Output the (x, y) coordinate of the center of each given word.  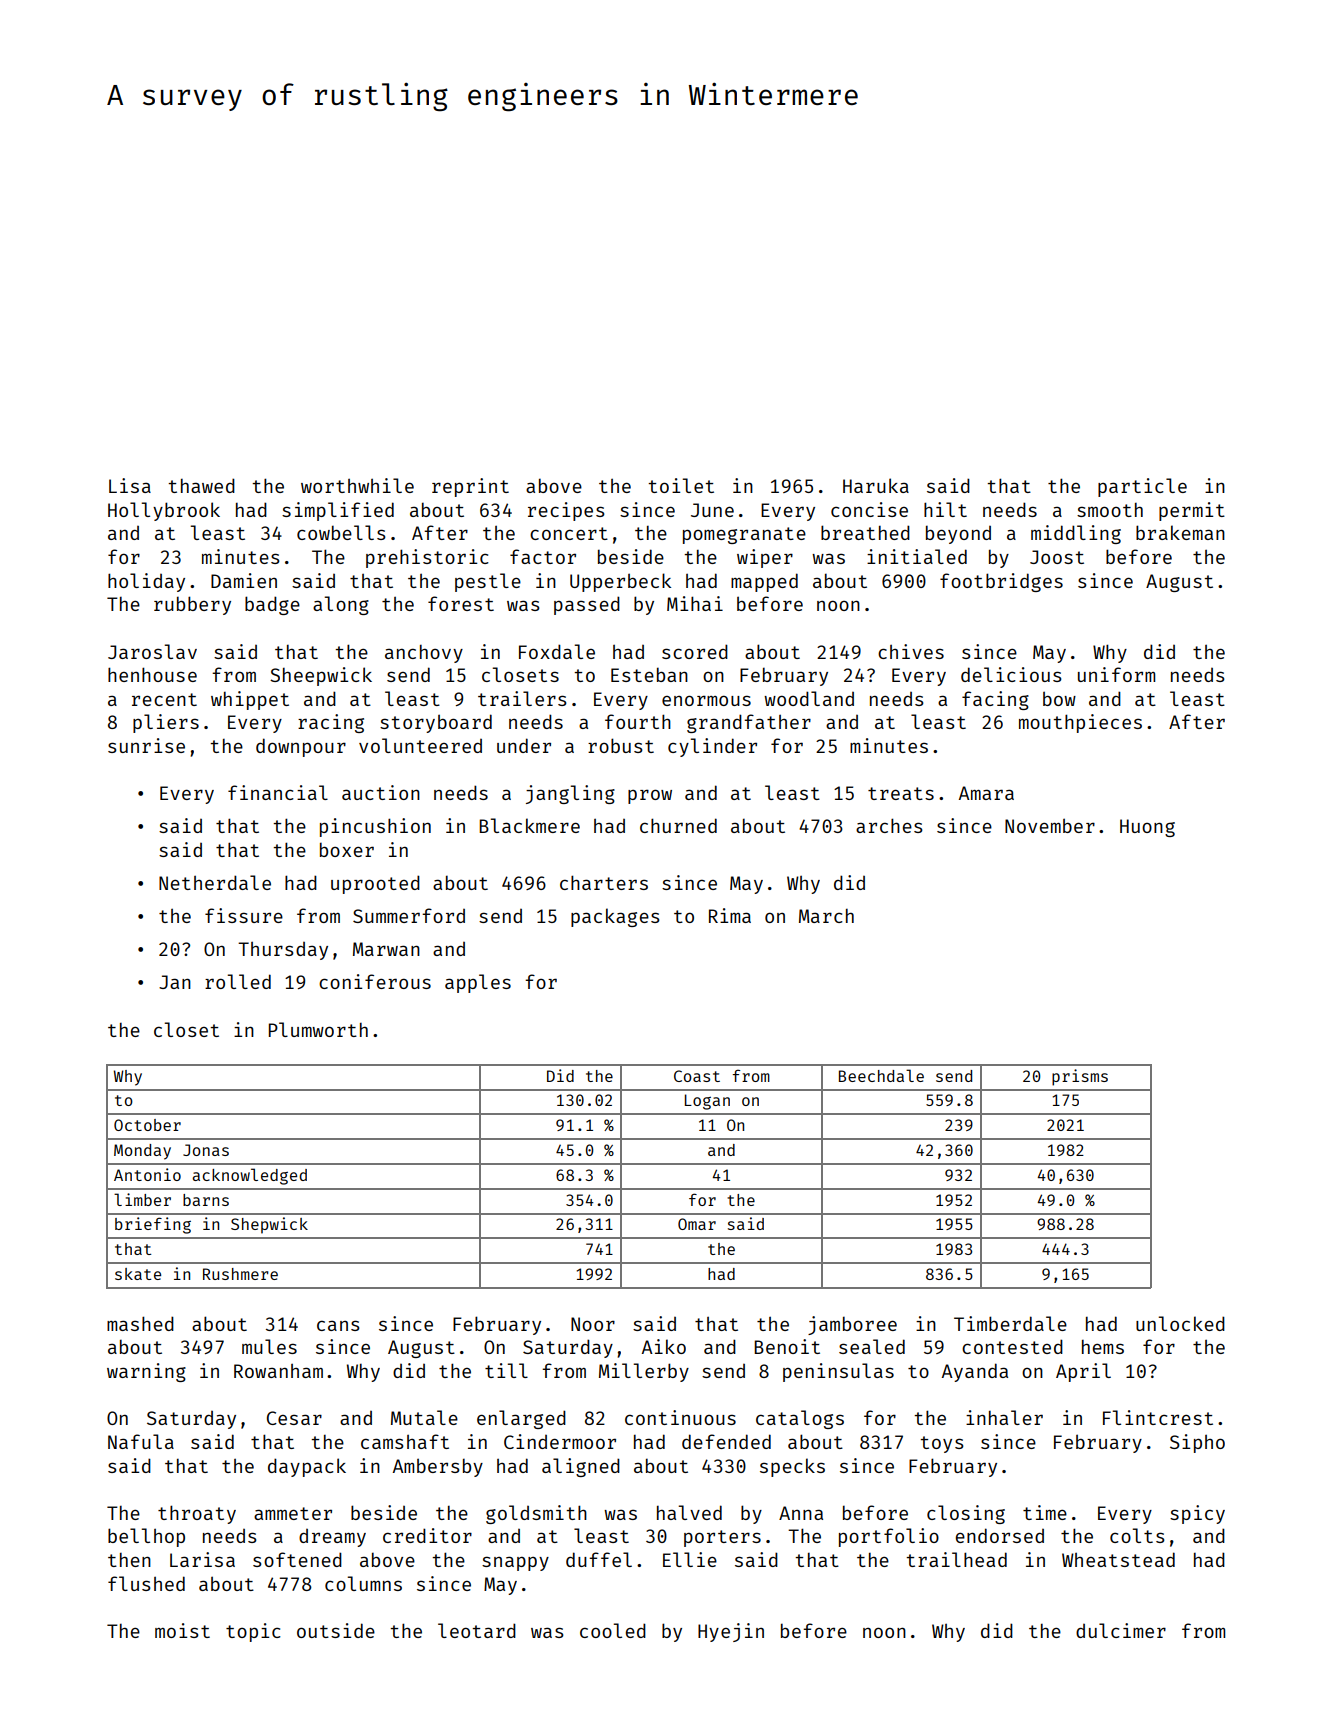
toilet (681, 485)
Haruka (876, 485)
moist (182, 1630)
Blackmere (529, 825)
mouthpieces (1080, 723)
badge (272, 605)
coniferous (375, 981)
